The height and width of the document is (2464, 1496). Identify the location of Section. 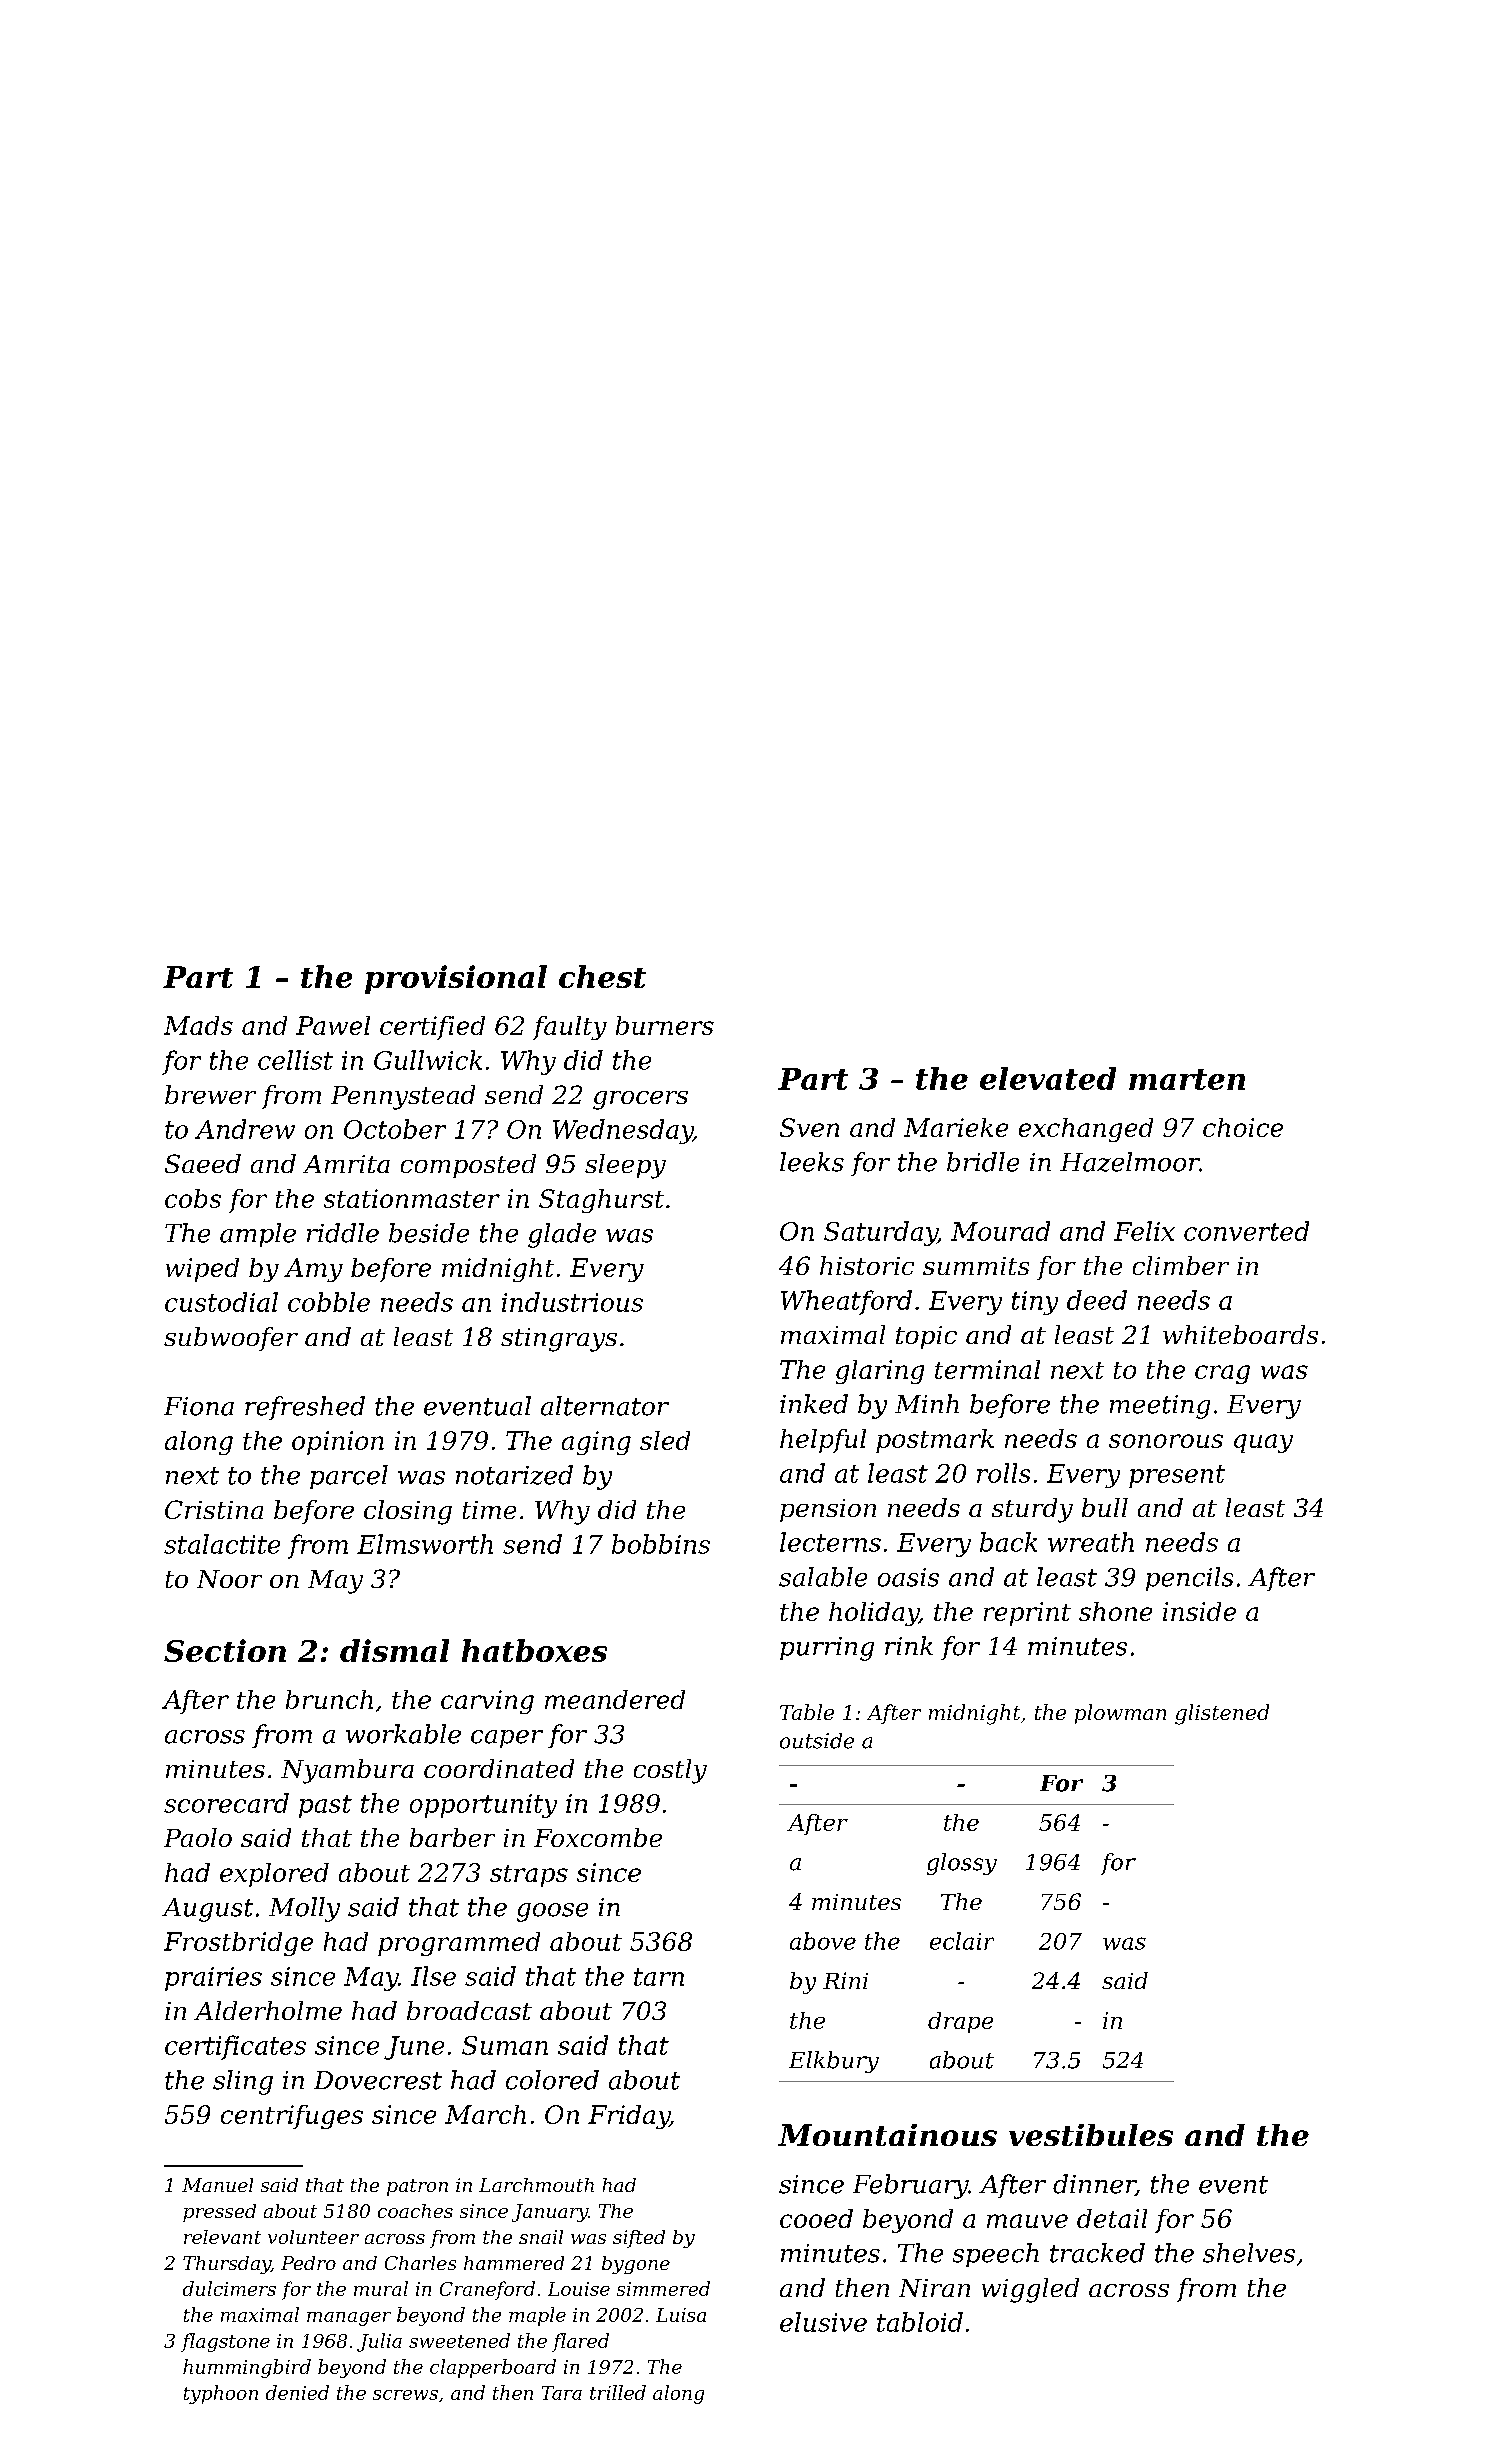
(225, 1650).
